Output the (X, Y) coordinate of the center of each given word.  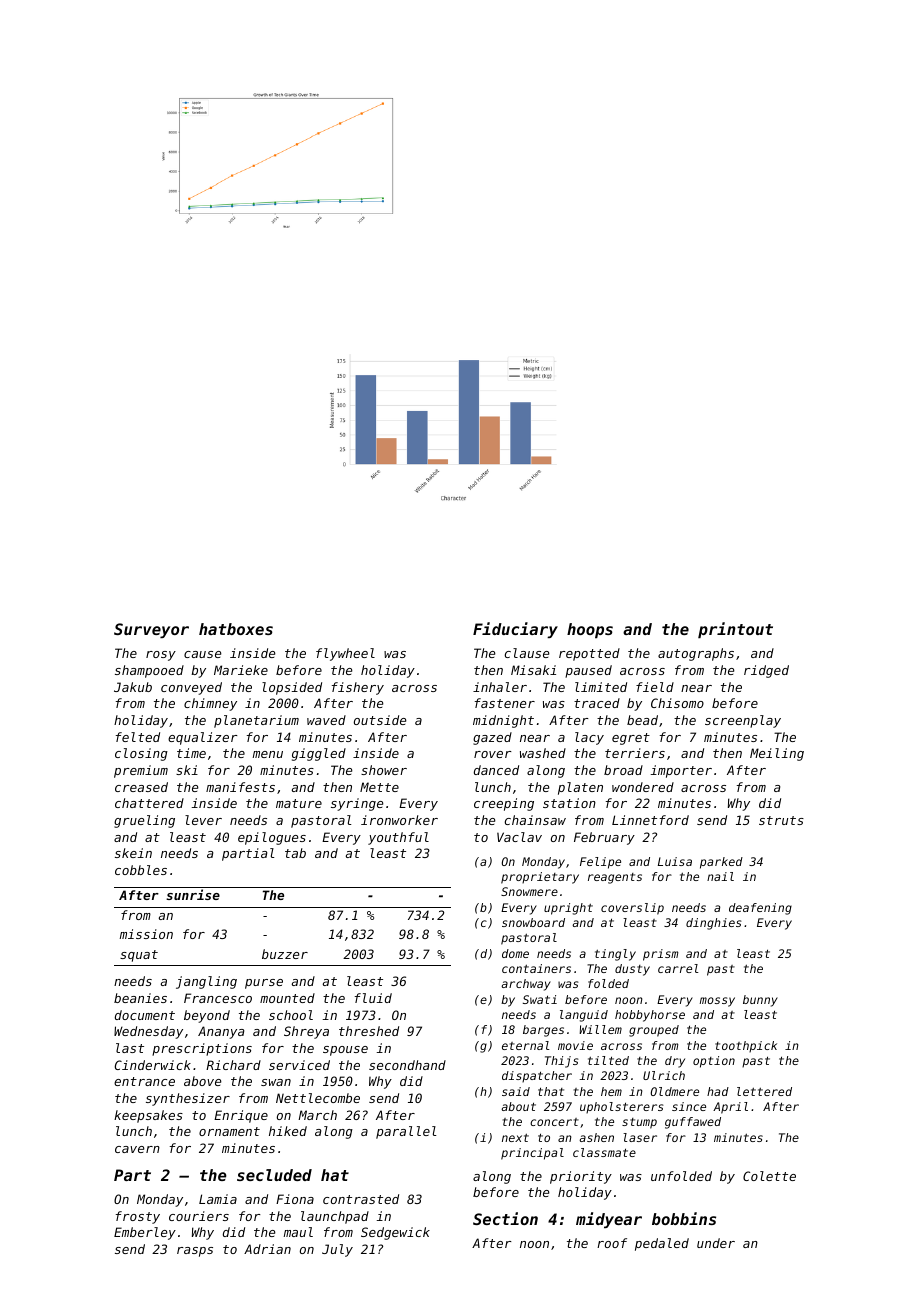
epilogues (272, 838)
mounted (287, 998)
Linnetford (650, 820)
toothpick (746, 1047)
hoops (590, 631)
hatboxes (236, 629)
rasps (195, 1252)
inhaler (500, 687)
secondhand (407, 1065)
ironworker (399, 820)
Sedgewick (395, 1233)
